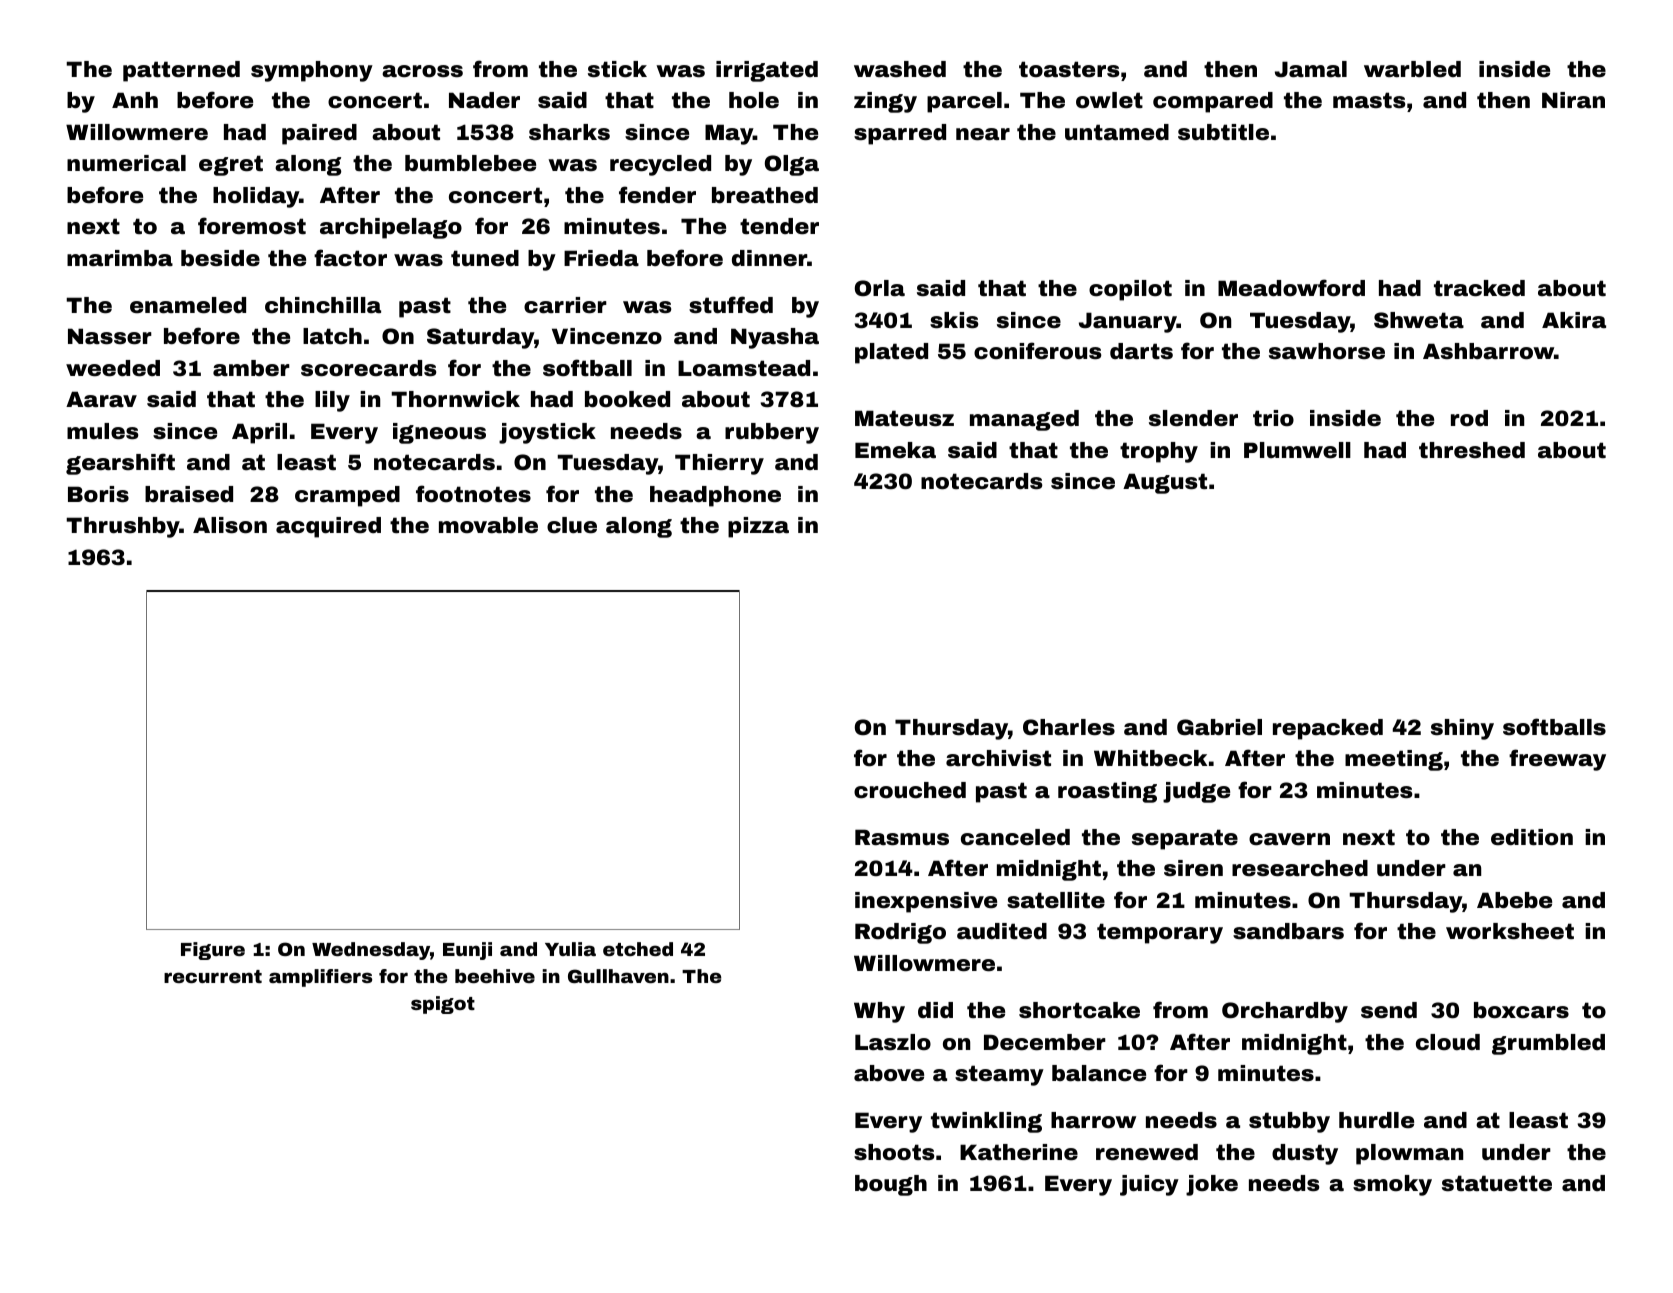 The height and width of the image is (1293, 1673). What do you see at coordinates (572, 525) in the image?
I see `clue` at bounding box center [572, 525].
